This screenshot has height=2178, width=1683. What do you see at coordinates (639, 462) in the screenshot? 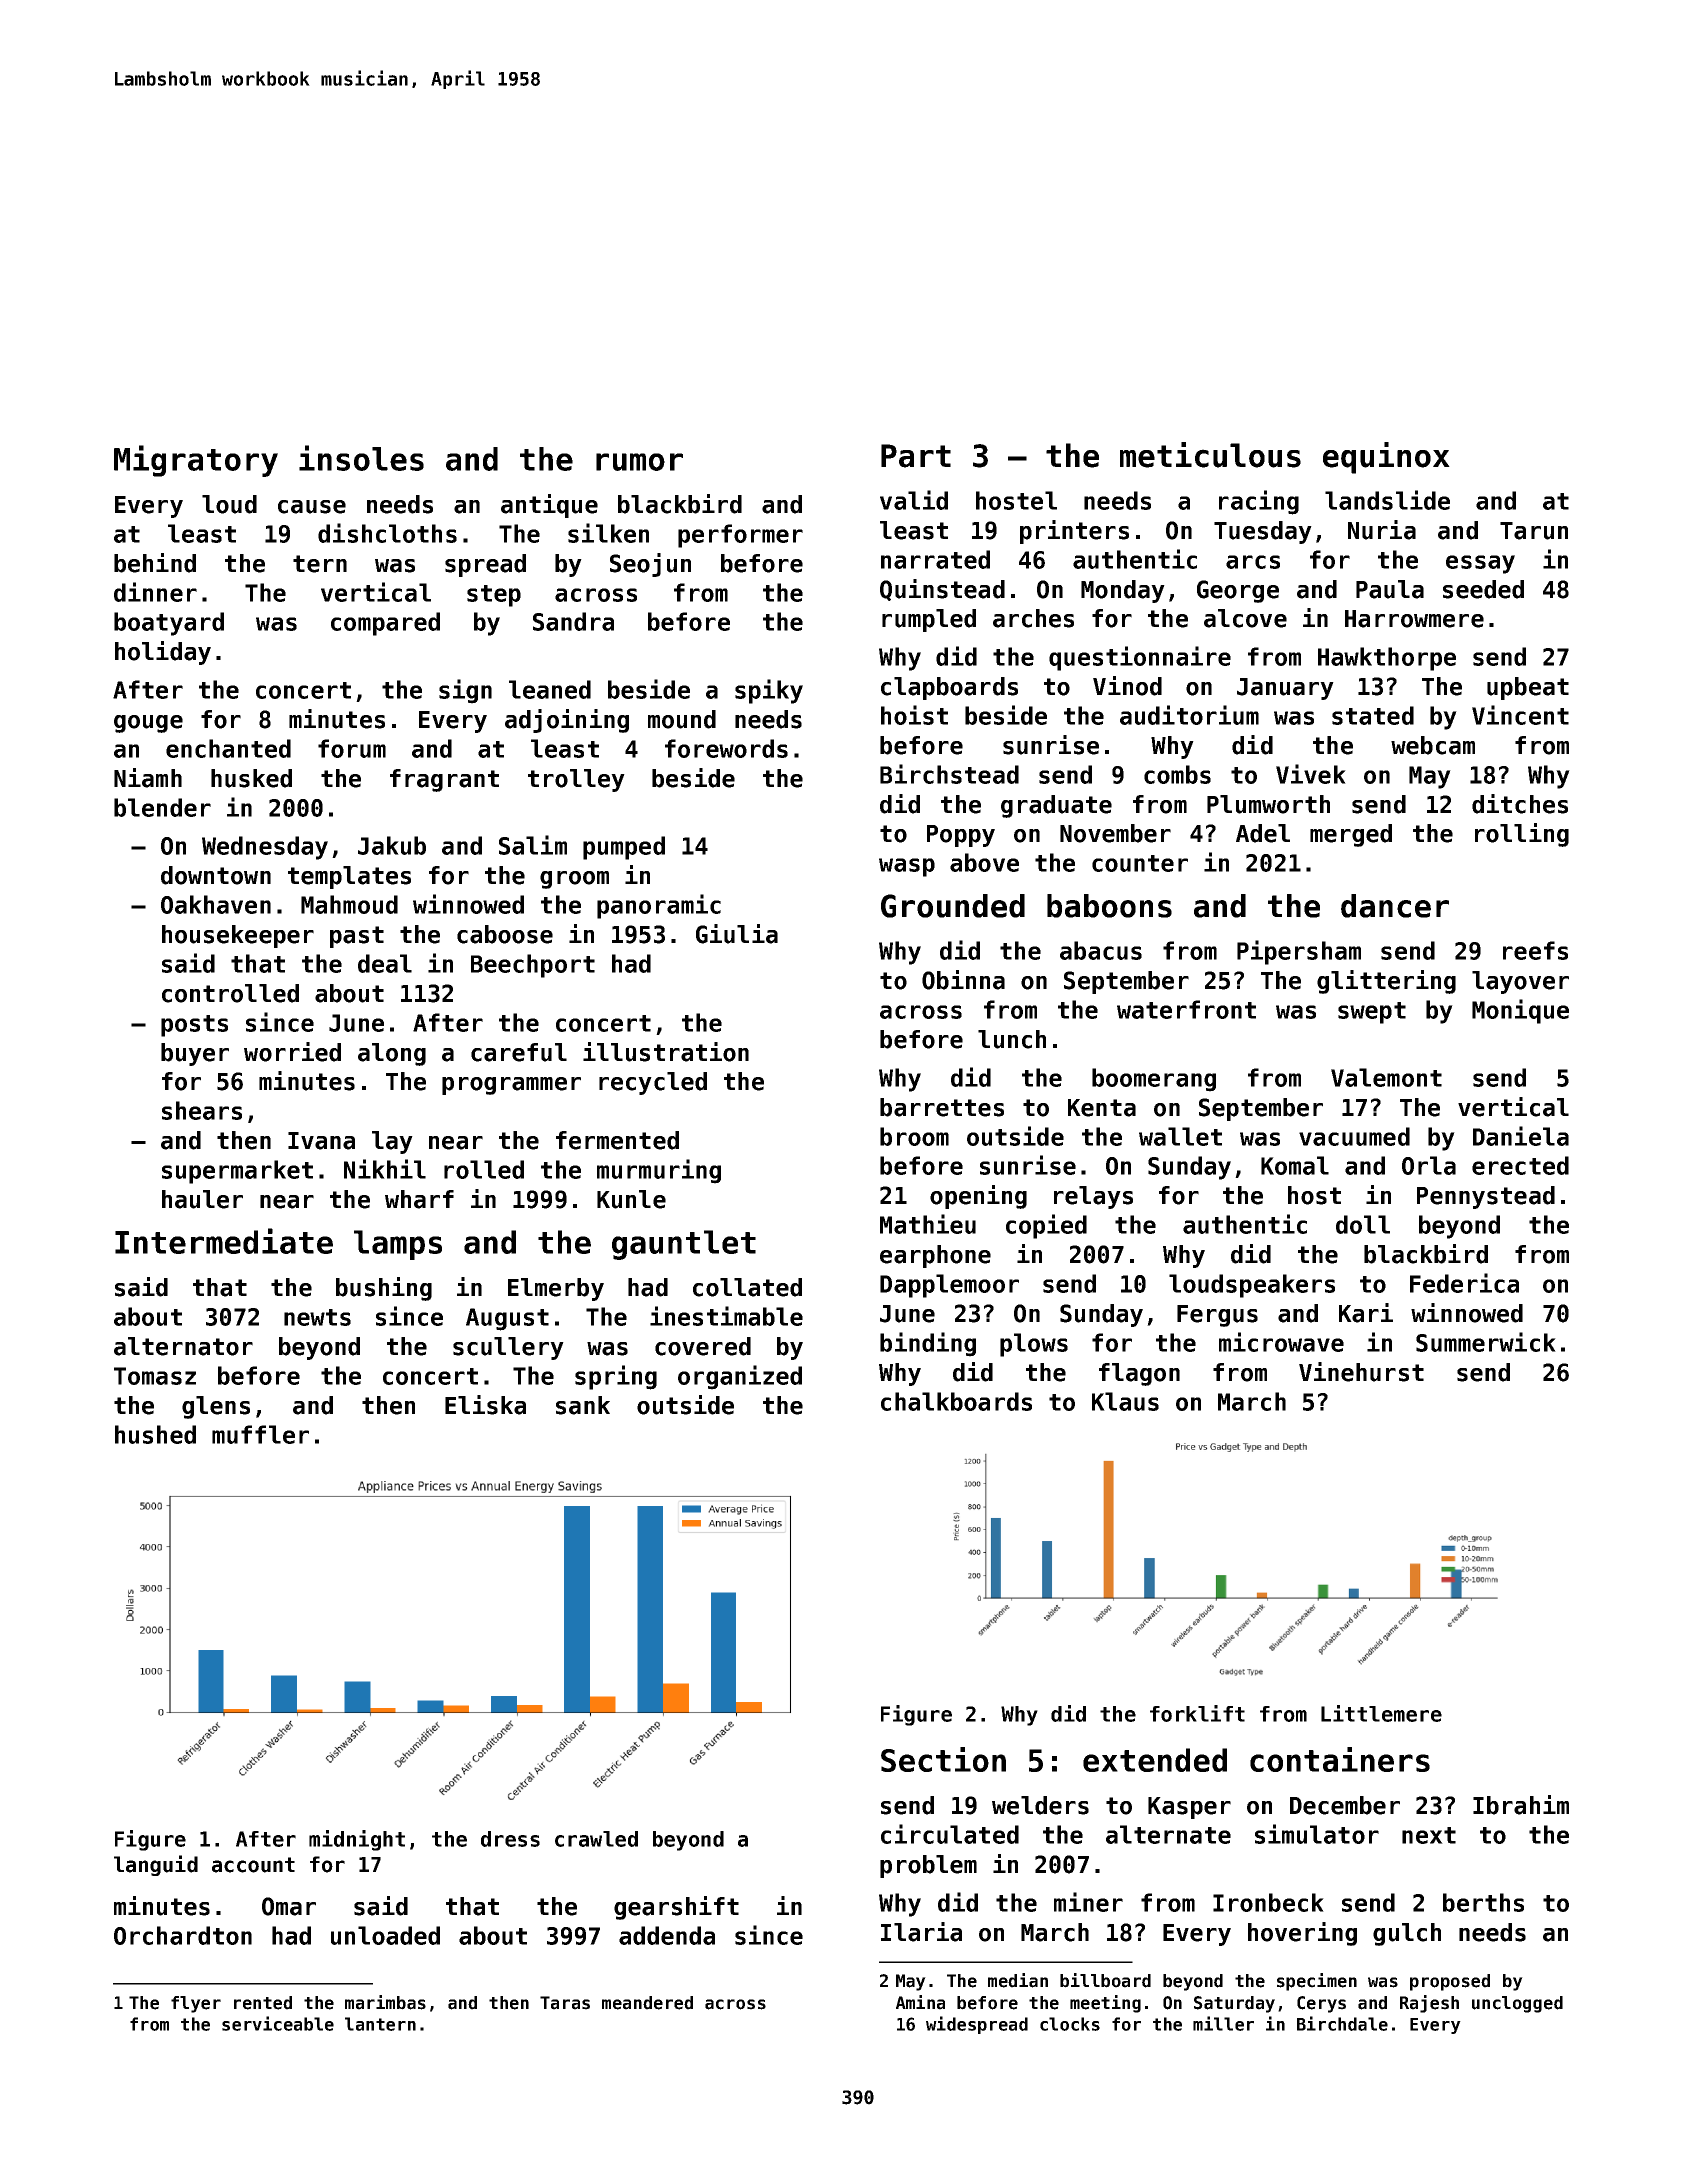
I see `rumor` at bounding box center [639, 462].
